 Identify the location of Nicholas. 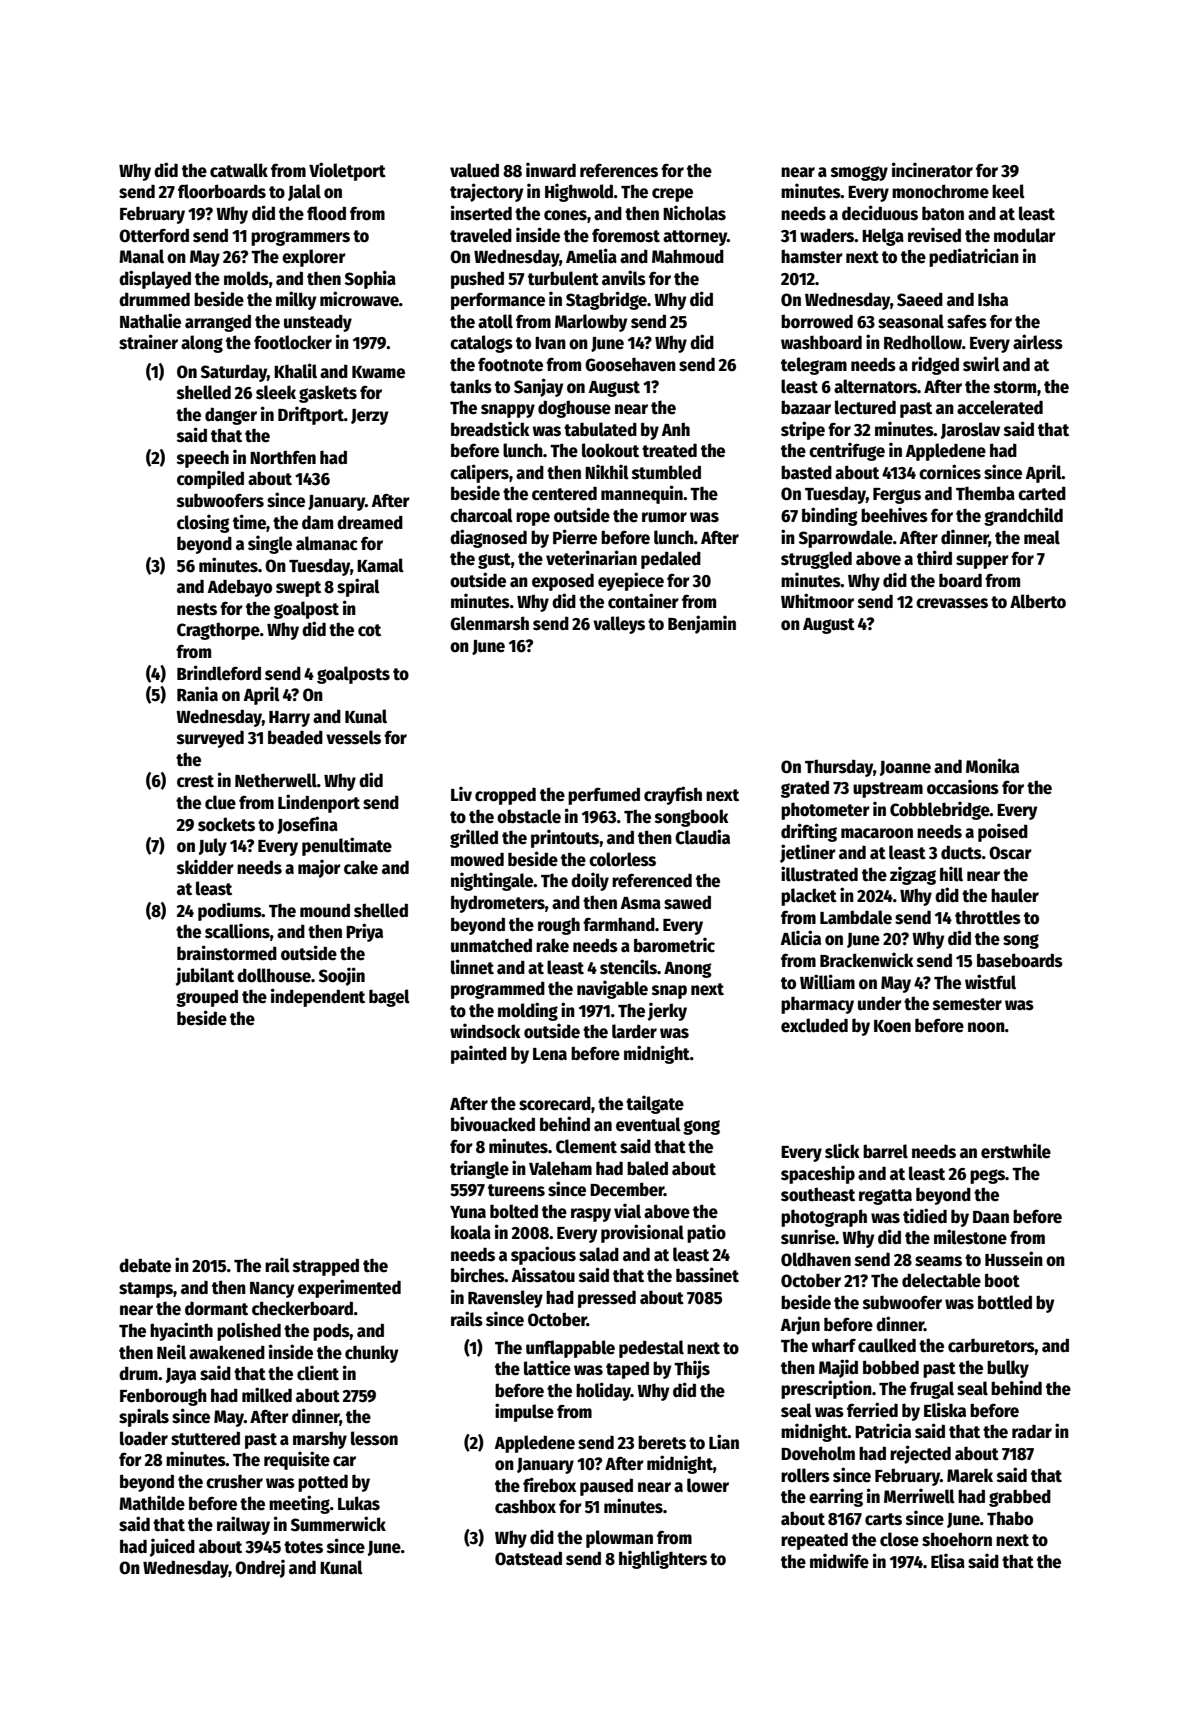
(694, 213).
